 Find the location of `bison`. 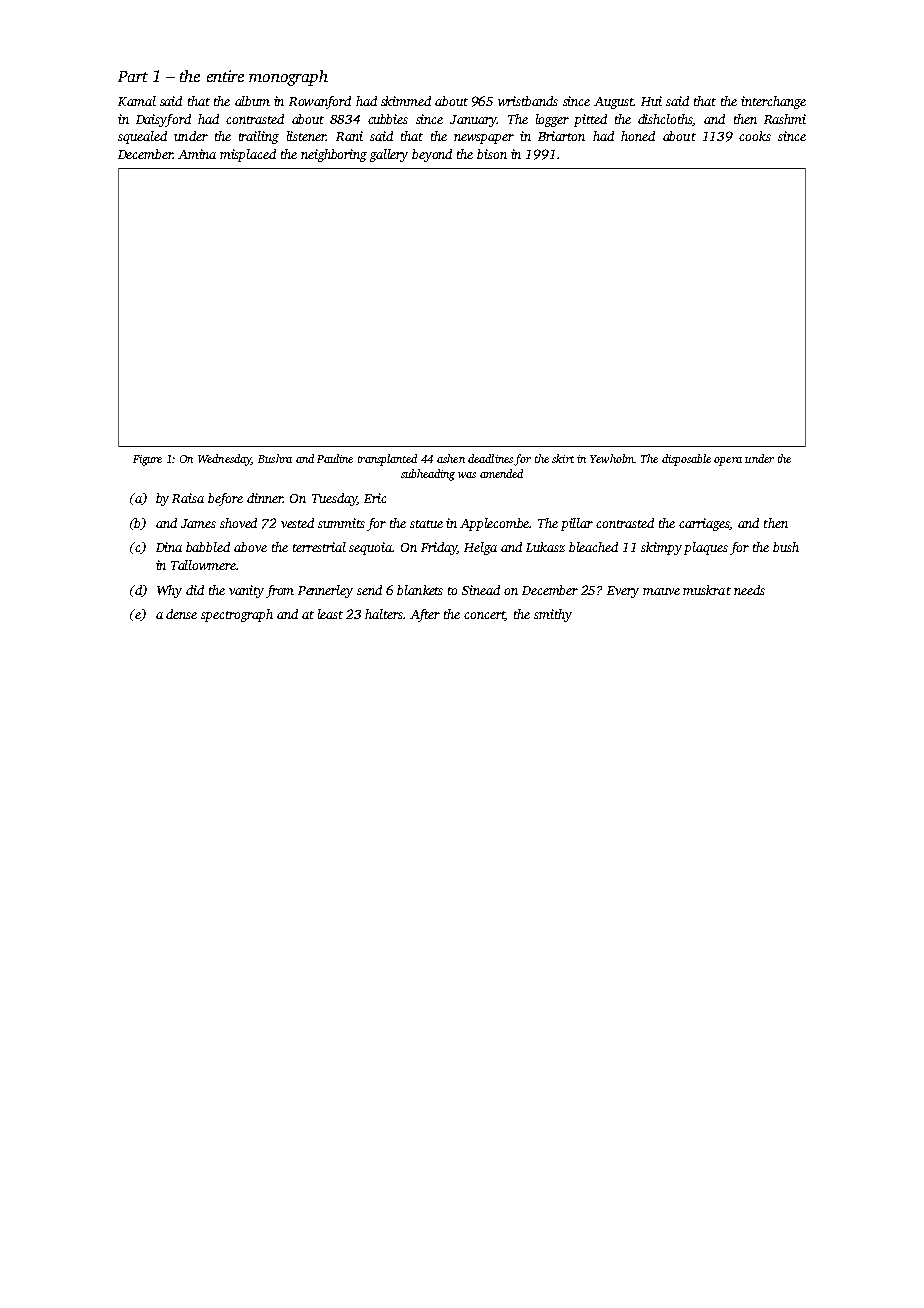

bison is located at coordinates (492, 154).
